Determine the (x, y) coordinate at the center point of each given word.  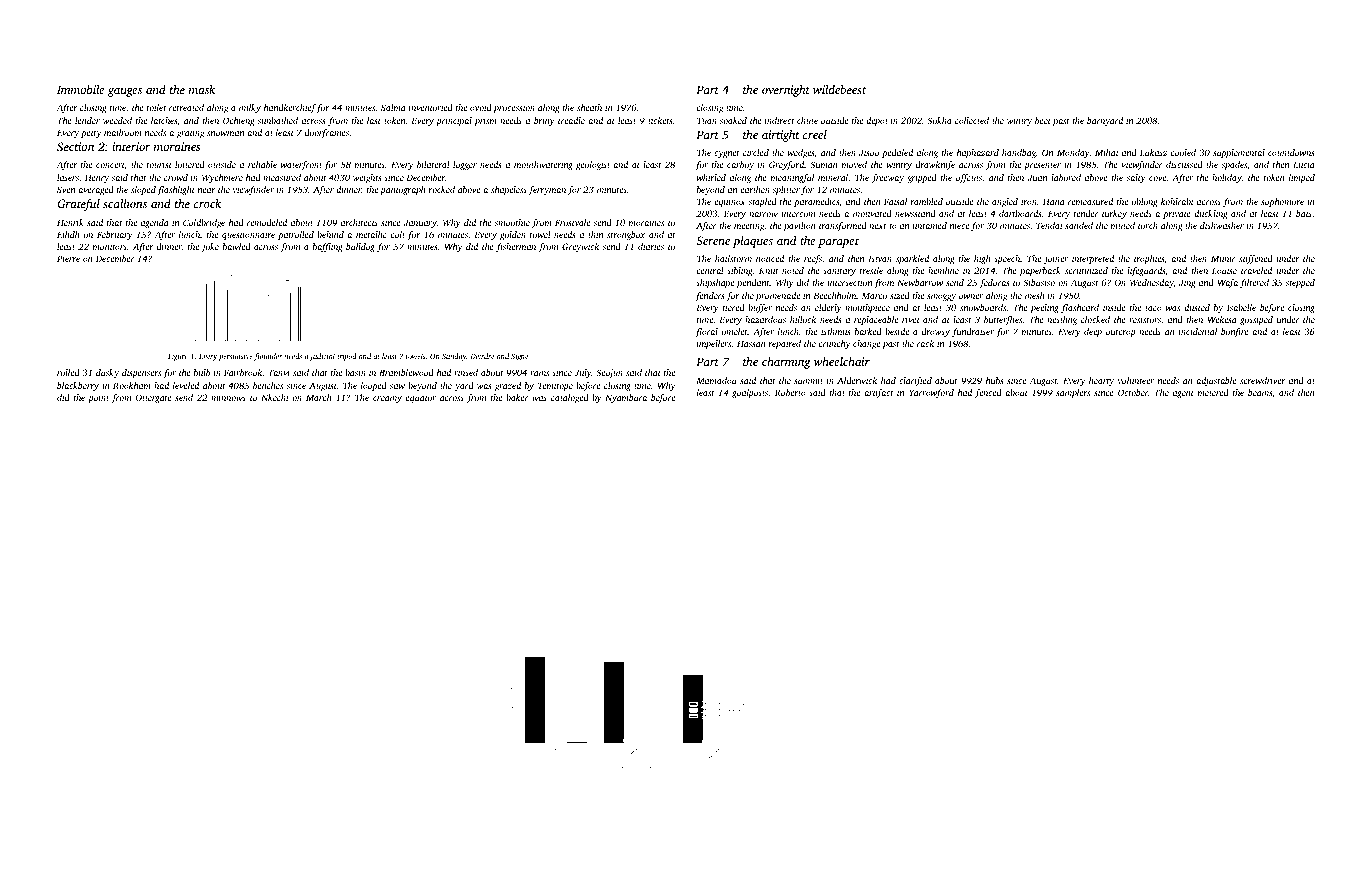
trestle (871, 270)
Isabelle (1241, 307)
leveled (186, 385)
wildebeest (839, 89)
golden (513, 235)
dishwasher (1222, 225)
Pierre (68, 258)
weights (367, 178)
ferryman (547, 190)
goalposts (750, 393)
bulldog (360, 247)
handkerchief (290, 108)
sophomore (1282, 202)
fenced (988, 393)
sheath (589, 107)
